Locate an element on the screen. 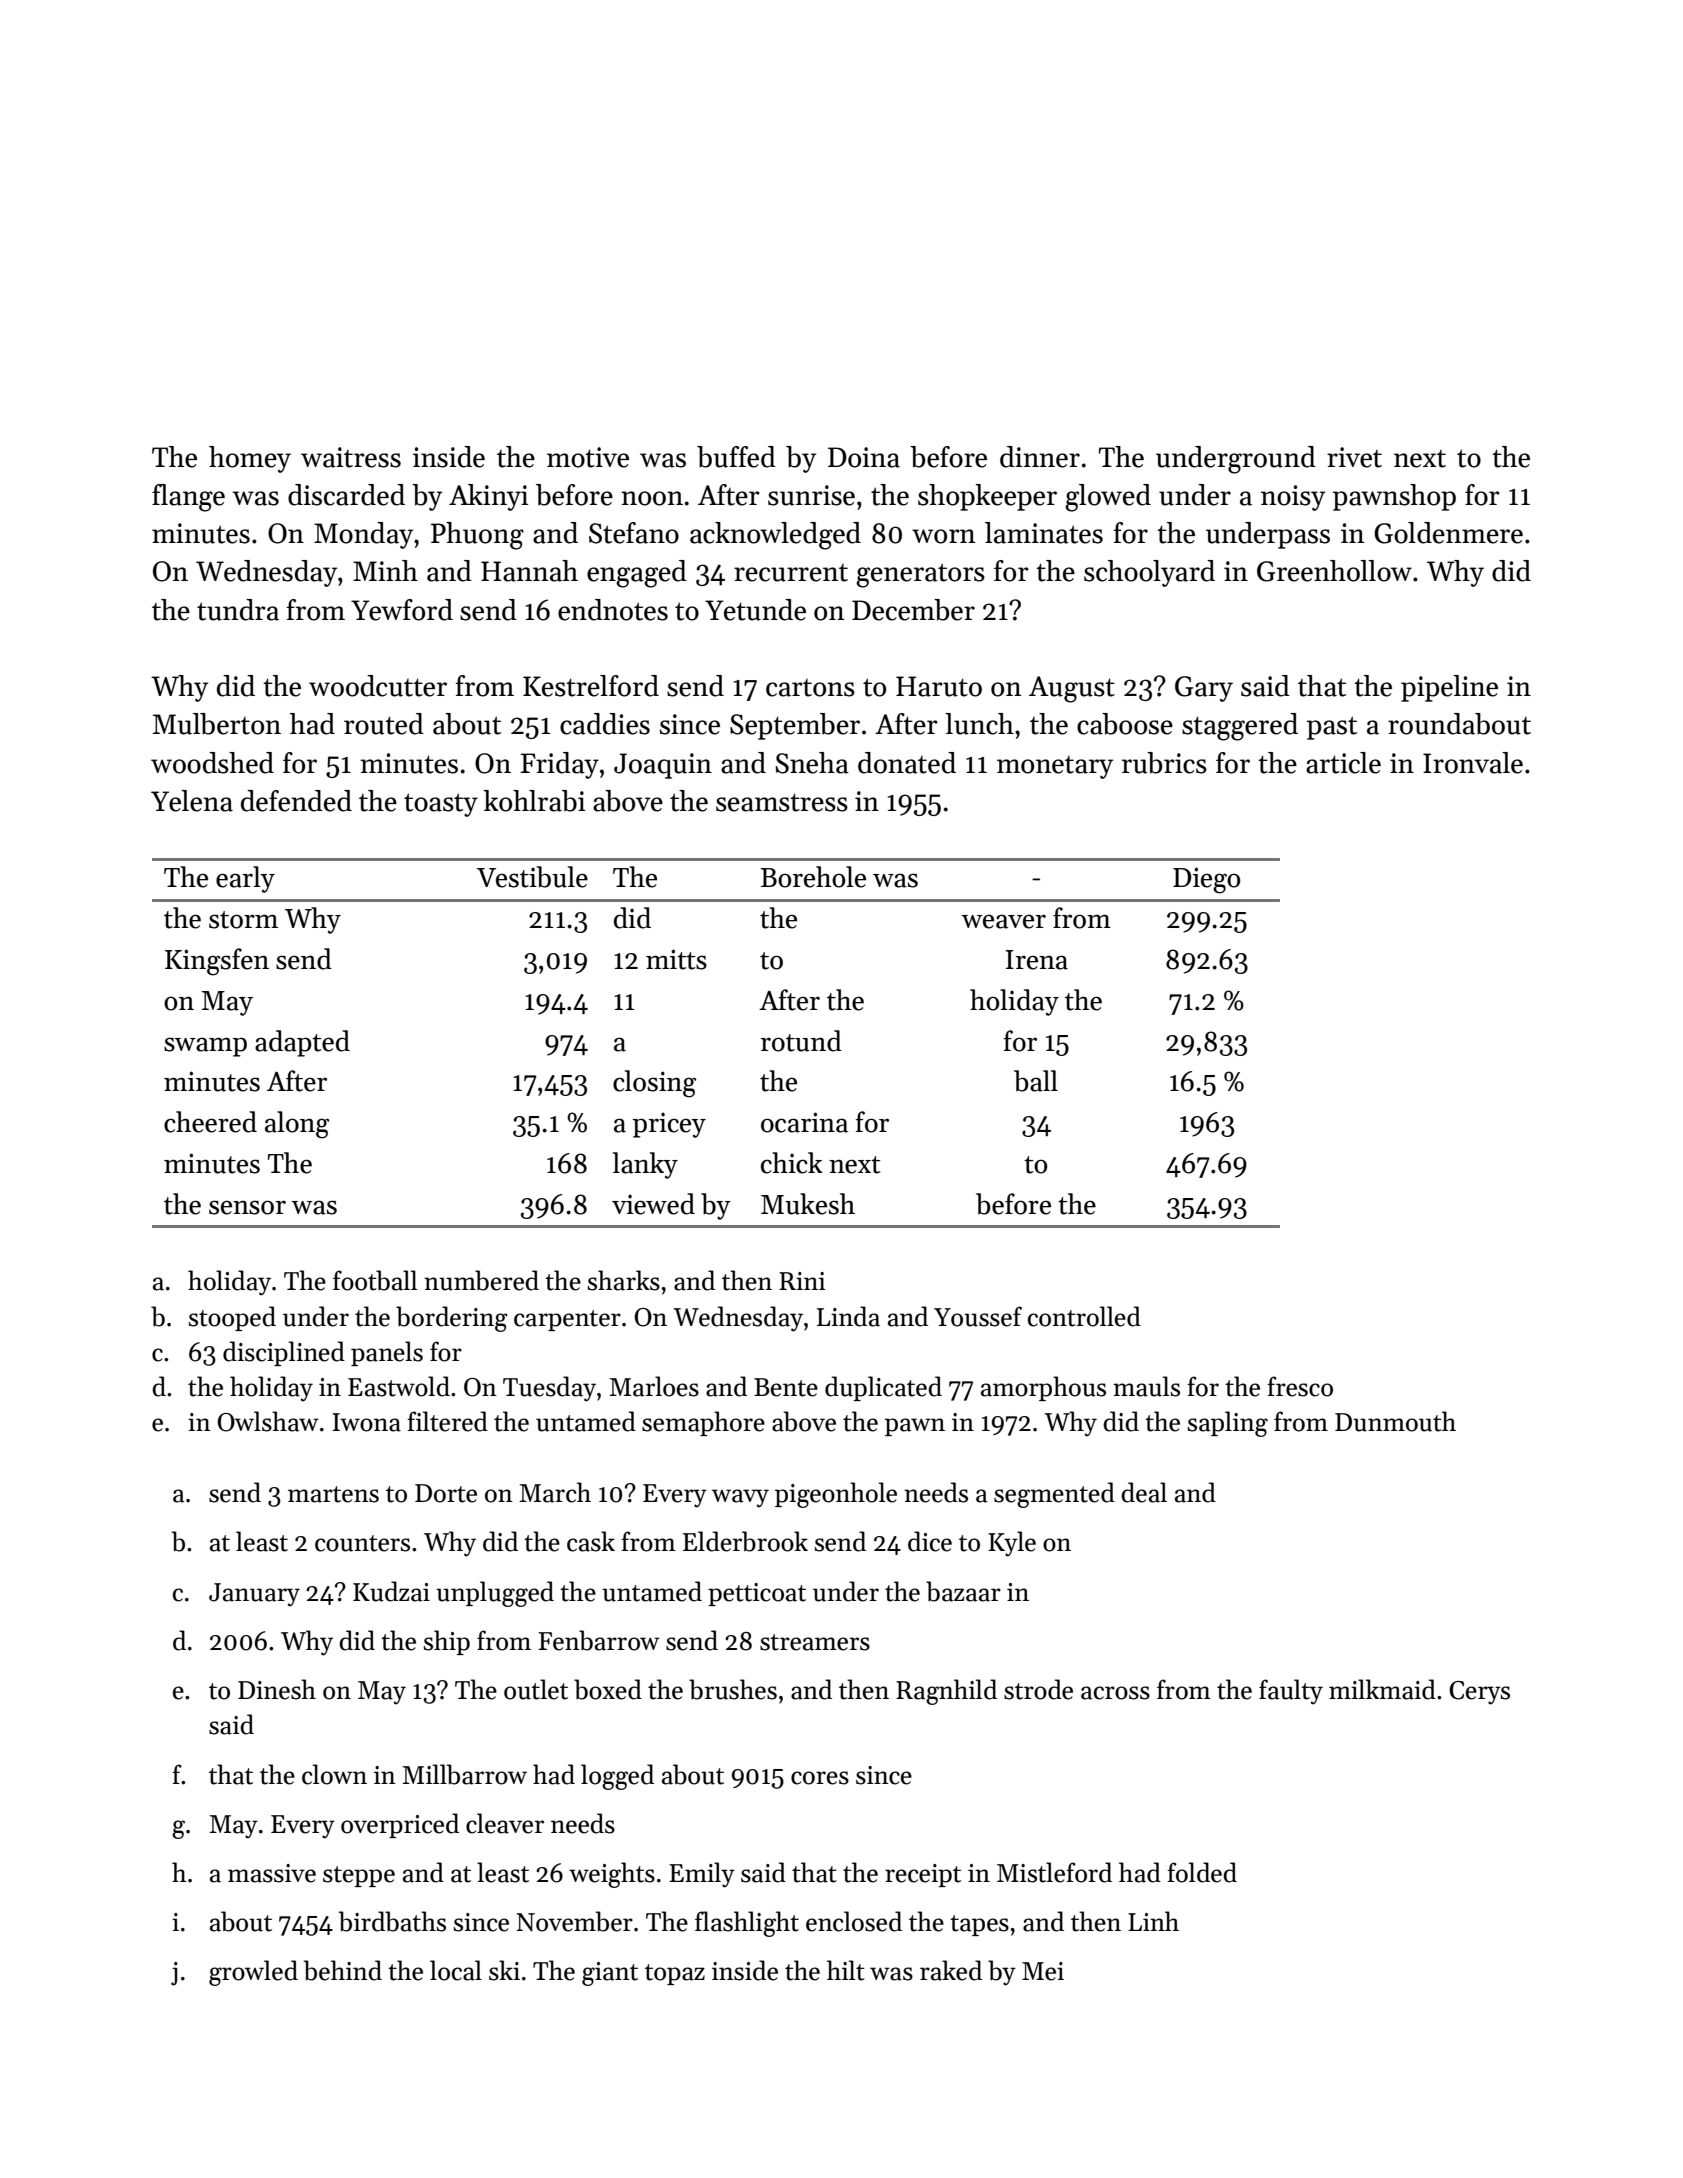  folded is located at coordinates (1202, 1872).
